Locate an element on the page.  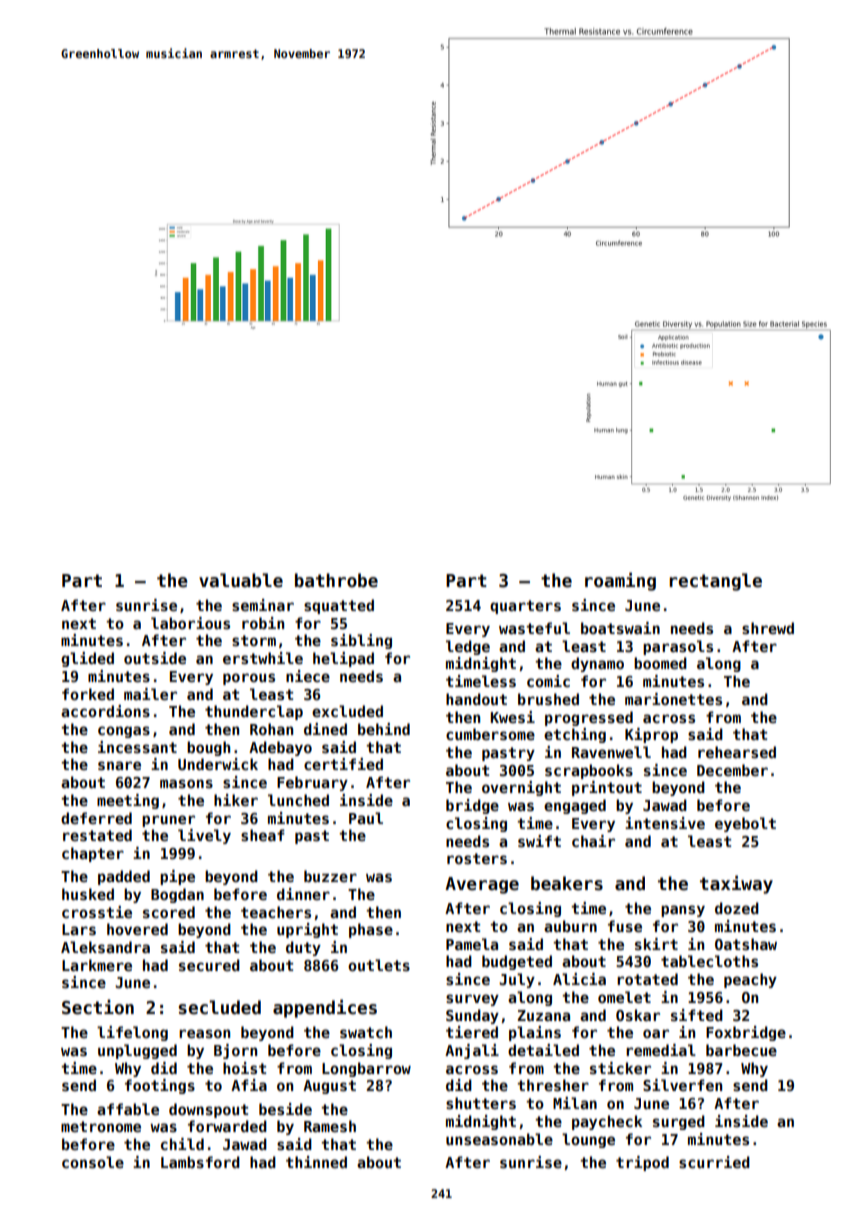
squatted is located at coordinates (339, 606).
